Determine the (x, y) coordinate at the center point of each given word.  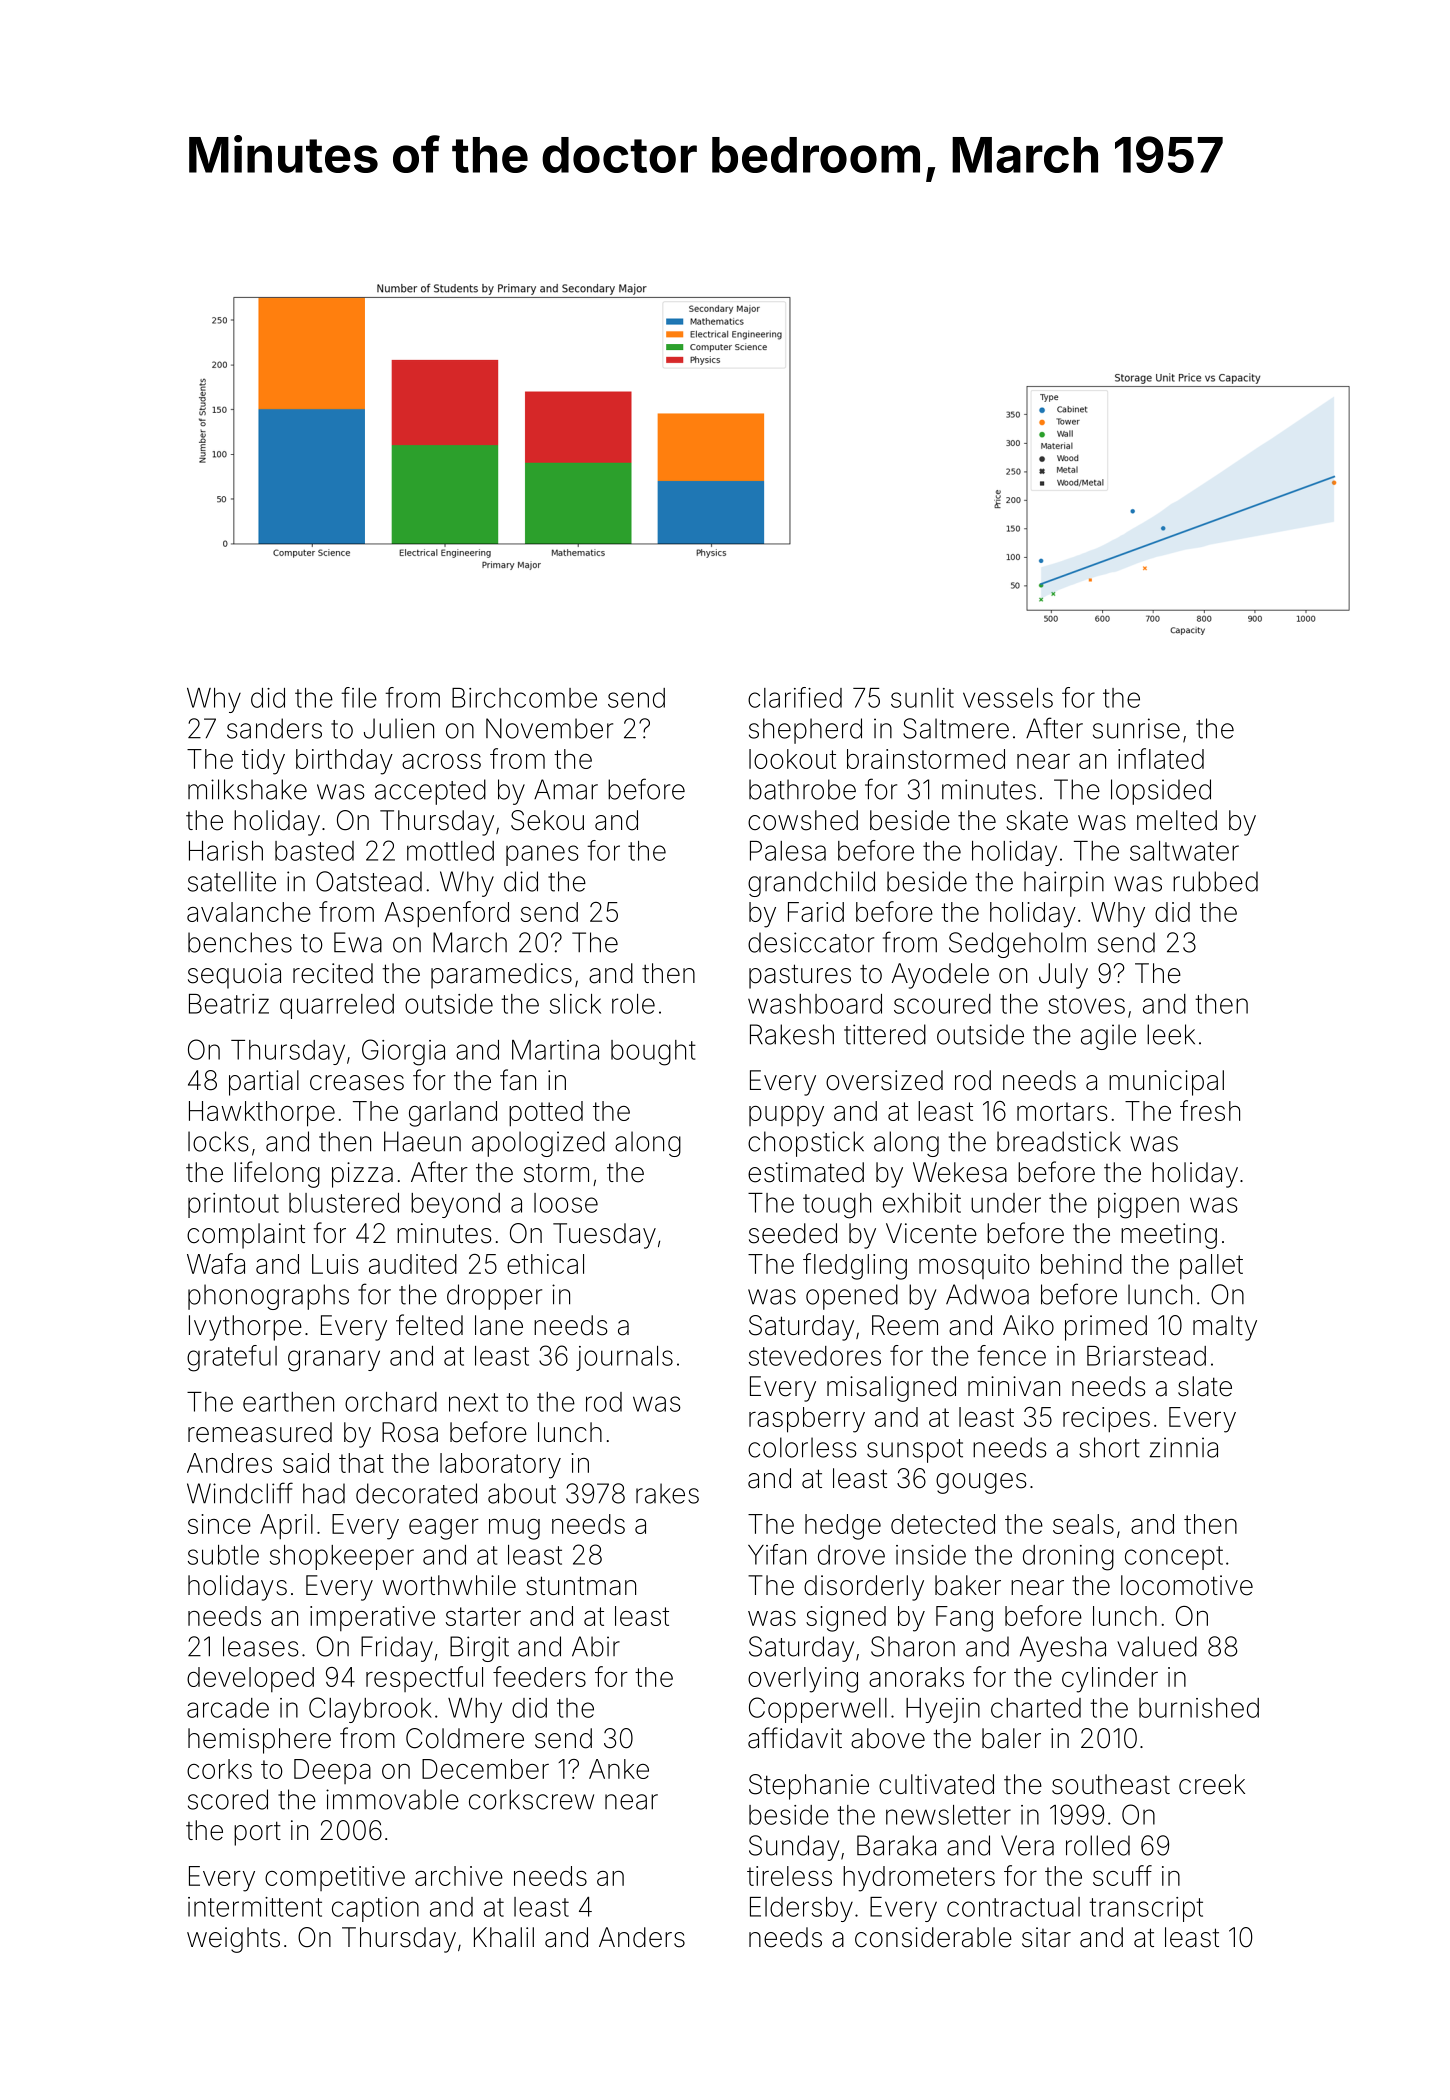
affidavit (795, 1738)
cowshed (803, 820)
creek (1212, 1784)
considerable (933, 1937)
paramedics (501, 976)
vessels (1008, 698)
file (359, 697)
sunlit (922, 698)
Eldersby (801, 1909)
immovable (392, 1799)
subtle (223, 1555)
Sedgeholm (1017, 945)
